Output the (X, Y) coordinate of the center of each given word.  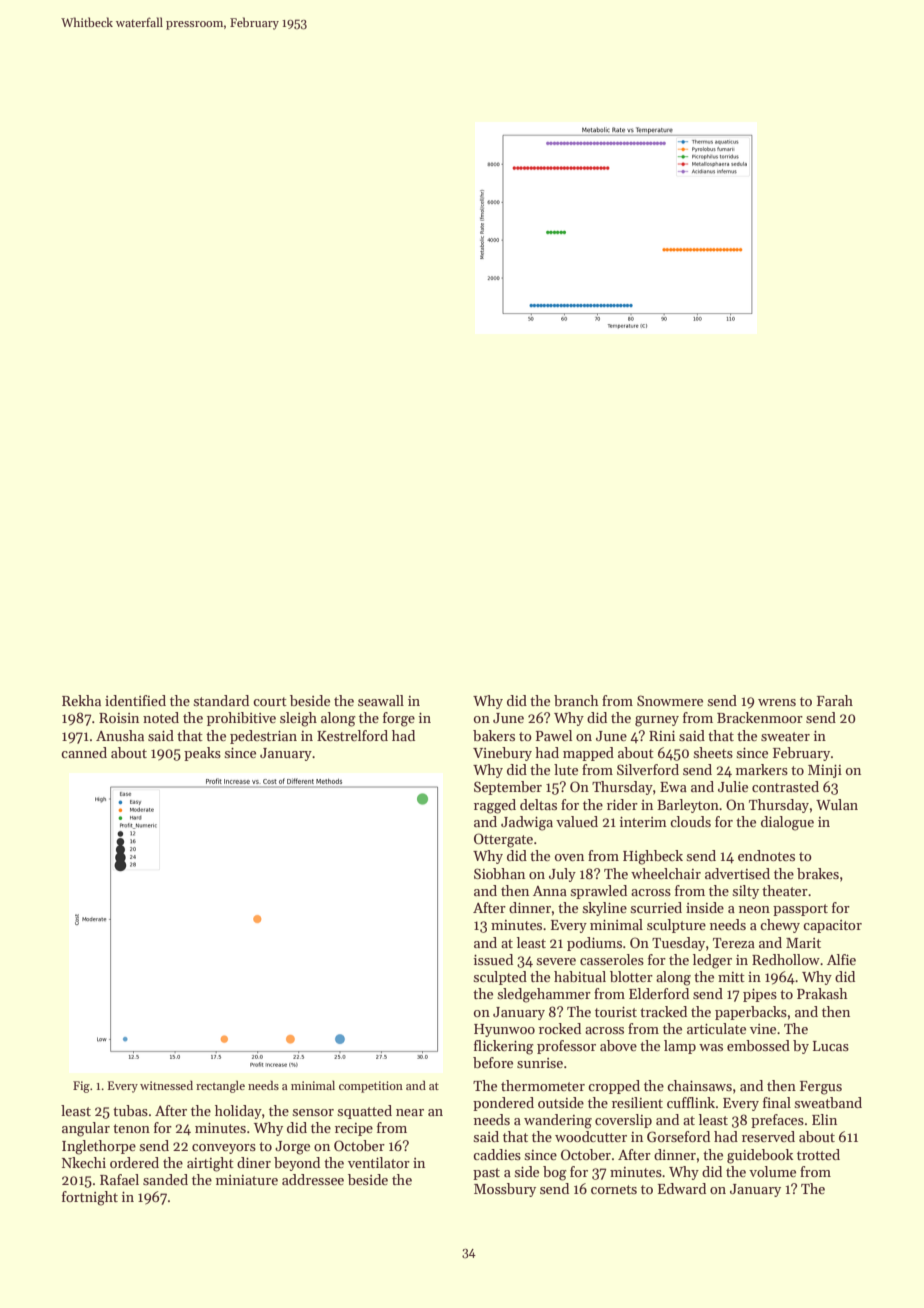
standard (221, 700)
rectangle (220, 1086)
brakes (818, 873)
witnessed (166, 1085)
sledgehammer (544, 995)
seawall (381, 700)
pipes (760, 995)
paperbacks (751, 1013)
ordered (134, 1162)
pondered (503, 1104)
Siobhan (499, 873)
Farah (835, 700)
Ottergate (503, 840)
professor (566, 1047)
